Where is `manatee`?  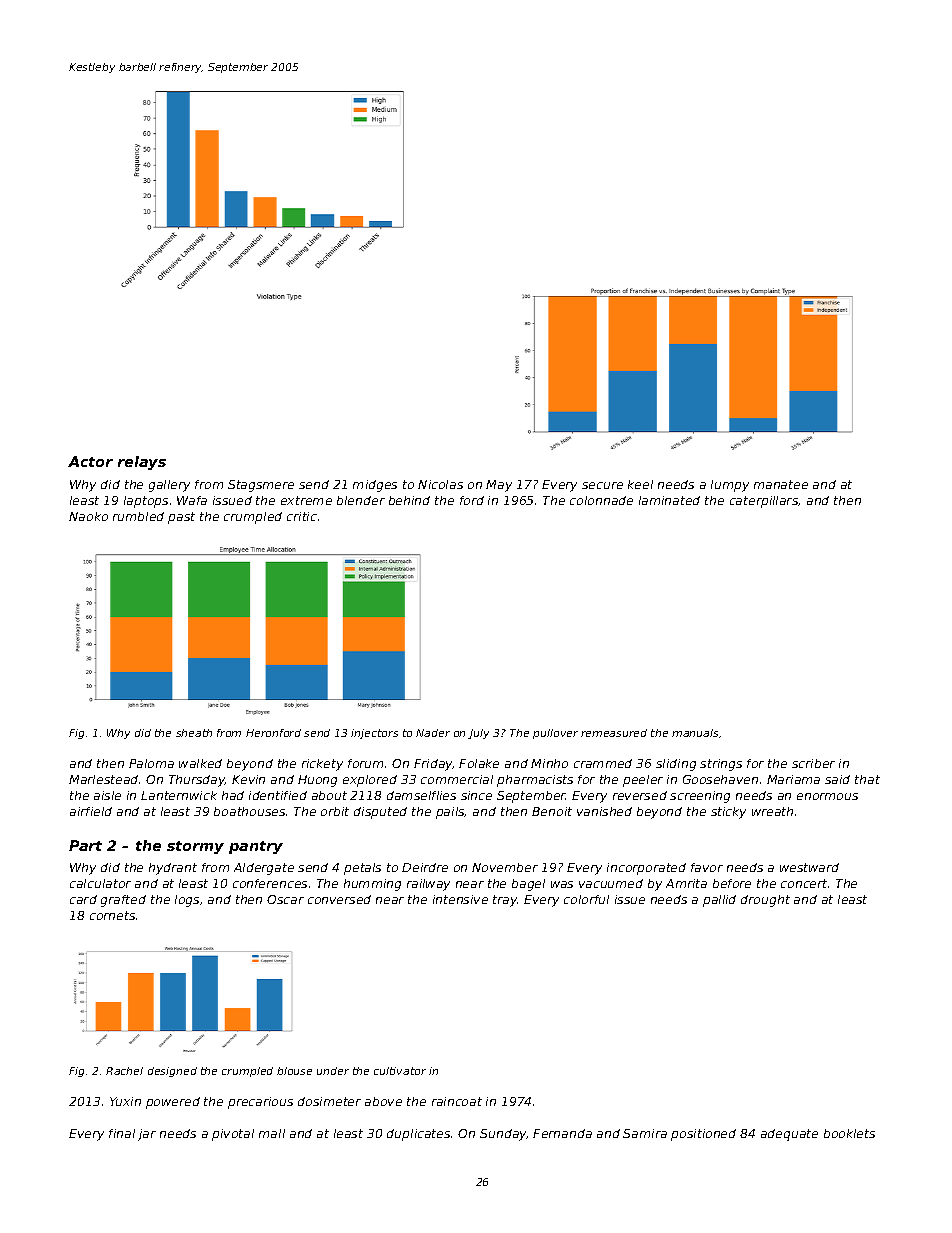
manatee is located at coordinates (781, 484).
